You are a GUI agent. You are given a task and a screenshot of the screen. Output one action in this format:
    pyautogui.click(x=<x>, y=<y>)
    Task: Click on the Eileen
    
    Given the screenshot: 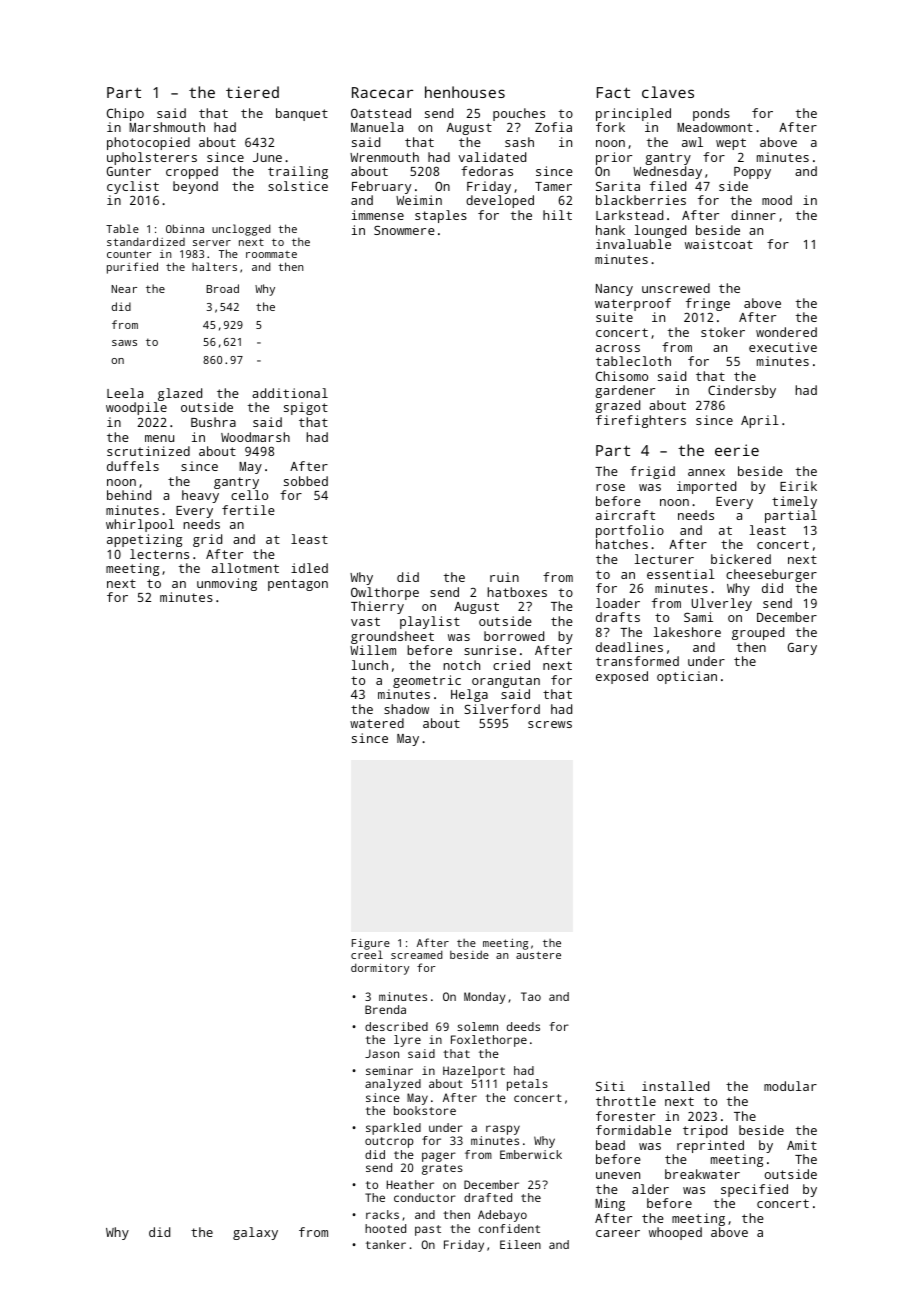 What is the action you would take?
    pyautogui.click(x=520, y=1244)
